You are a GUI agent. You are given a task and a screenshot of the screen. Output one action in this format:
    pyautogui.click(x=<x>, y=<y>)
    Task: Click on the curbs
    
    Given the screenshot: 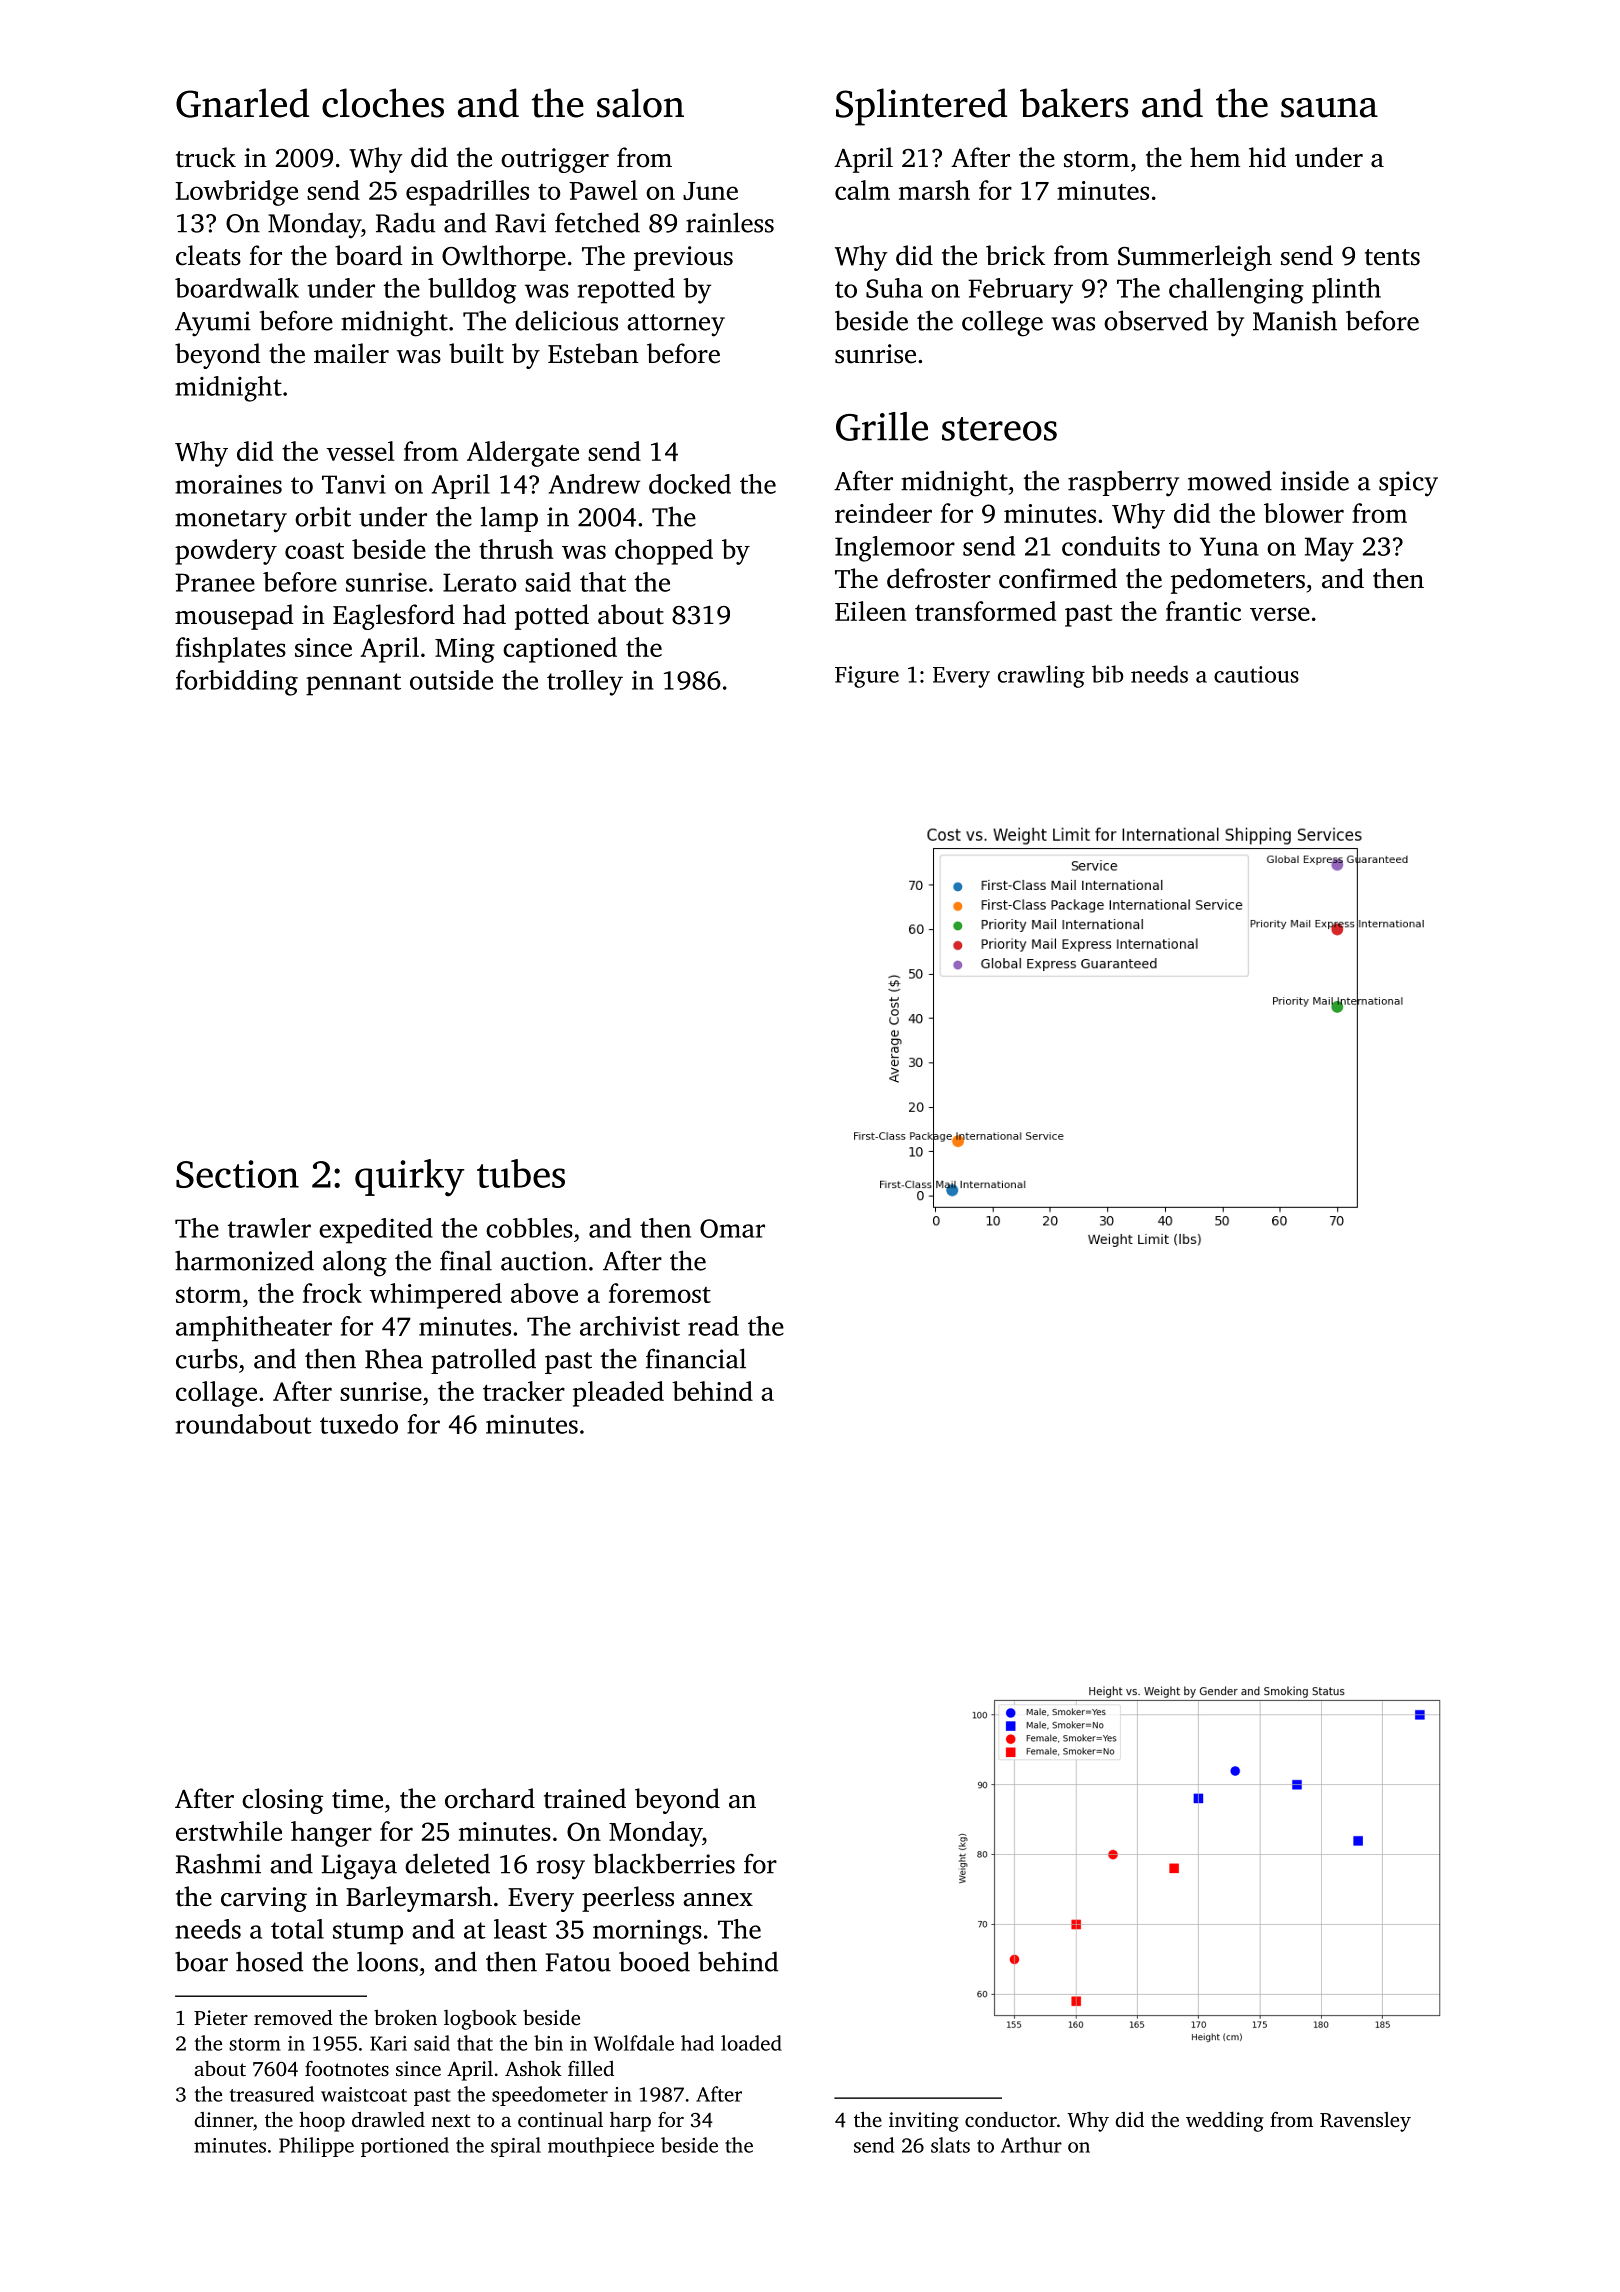 What is the action you would take?
    pyautogui.click(x=207, y=1358)
